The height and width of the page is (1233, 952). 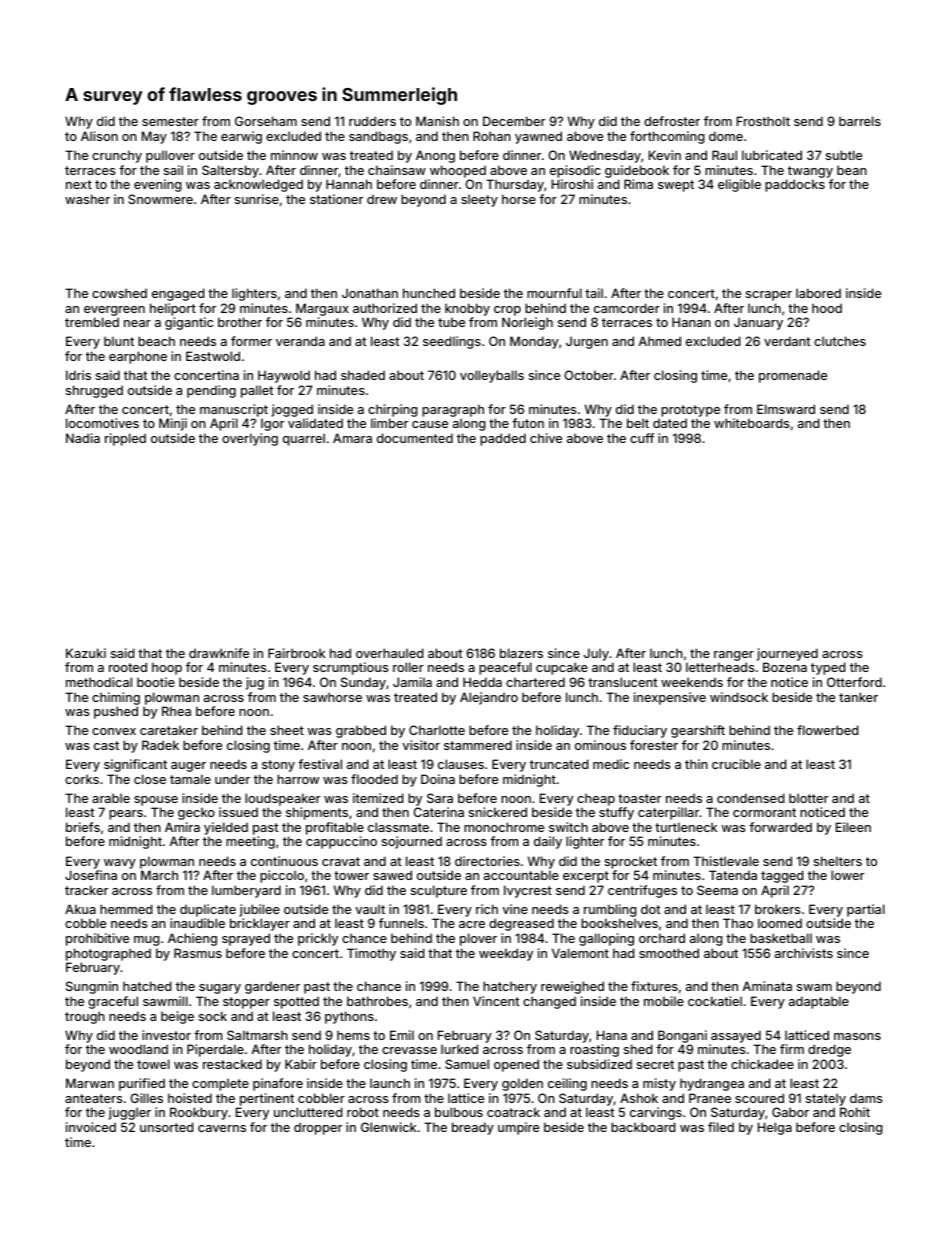 I want to click on yielded, so click(x=226, y=828).
